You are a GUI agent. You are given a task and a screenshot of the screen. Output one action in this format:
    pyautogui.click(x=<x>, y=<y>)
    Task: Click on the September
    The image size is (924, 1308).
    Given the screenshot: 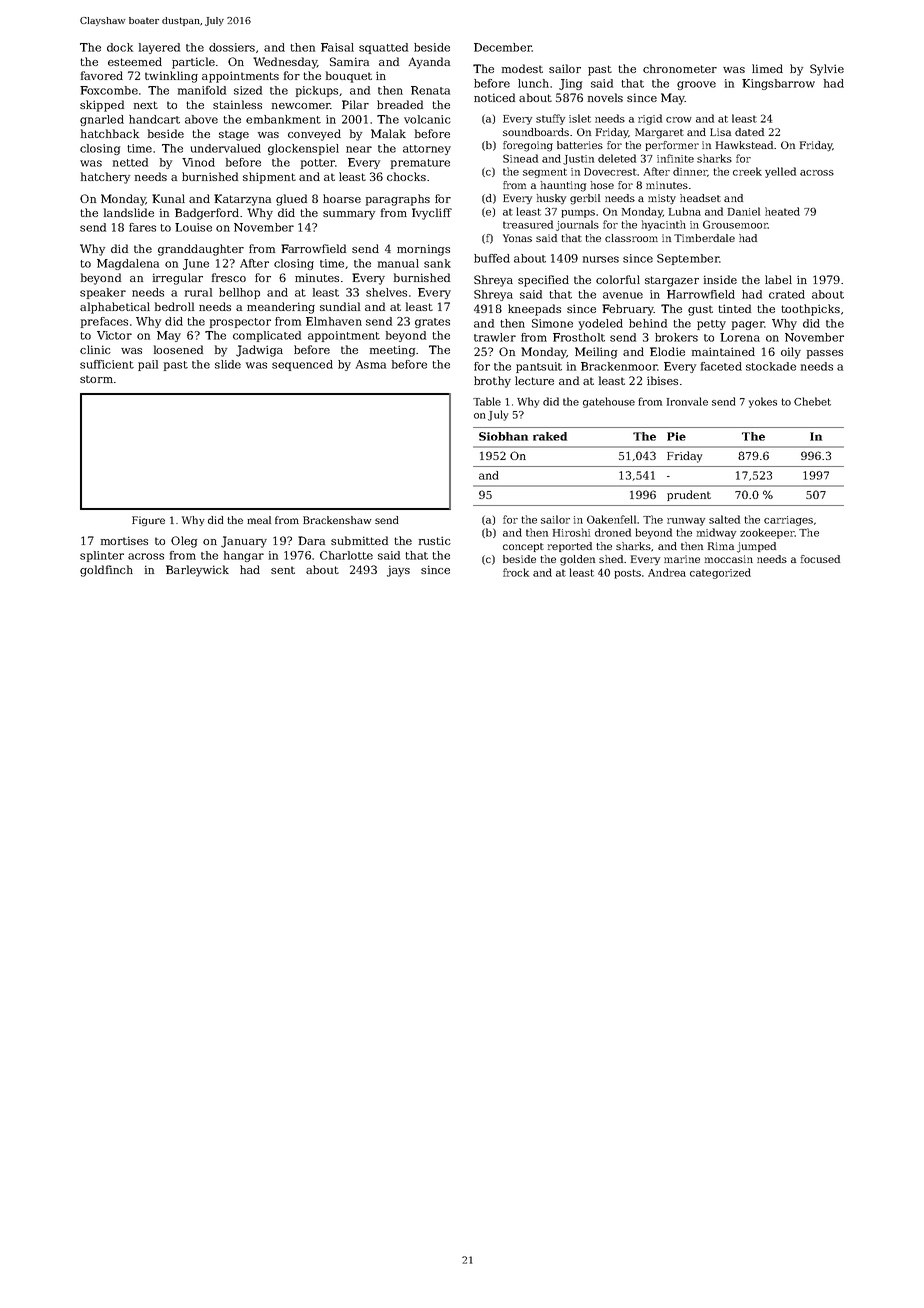 What is the action you would take?
    pyautogui.click(x=688, y=259)
